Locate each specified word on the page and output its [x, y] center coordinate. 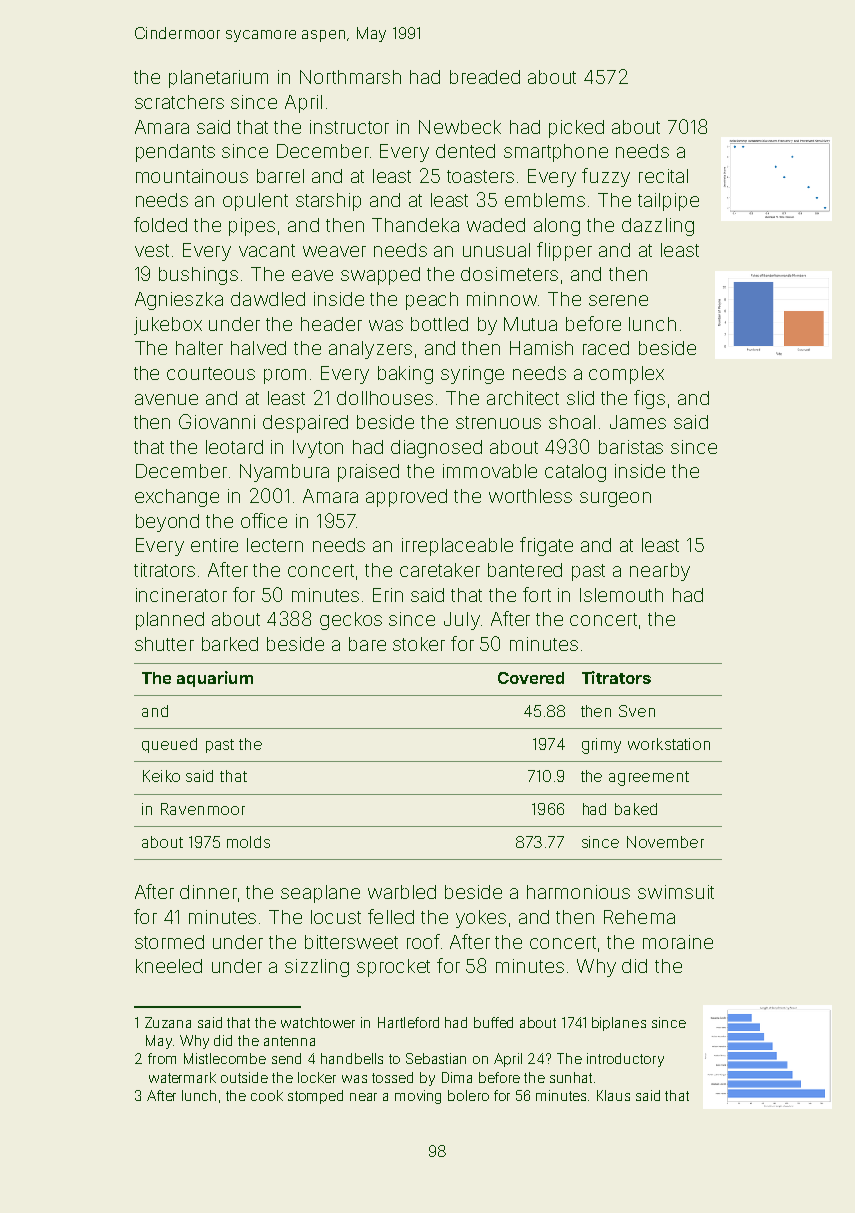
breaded [485, 77]
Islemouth [621, 595]
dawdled [268, 299]
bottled [439, 324]
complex [626, 375]
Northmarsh [350, 77]
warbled [402, 892]
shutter [164, 644]
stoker [419, 644]
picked [576, 129]
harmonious [578, 892]
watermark [182, 1077]
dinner [208, 892]
